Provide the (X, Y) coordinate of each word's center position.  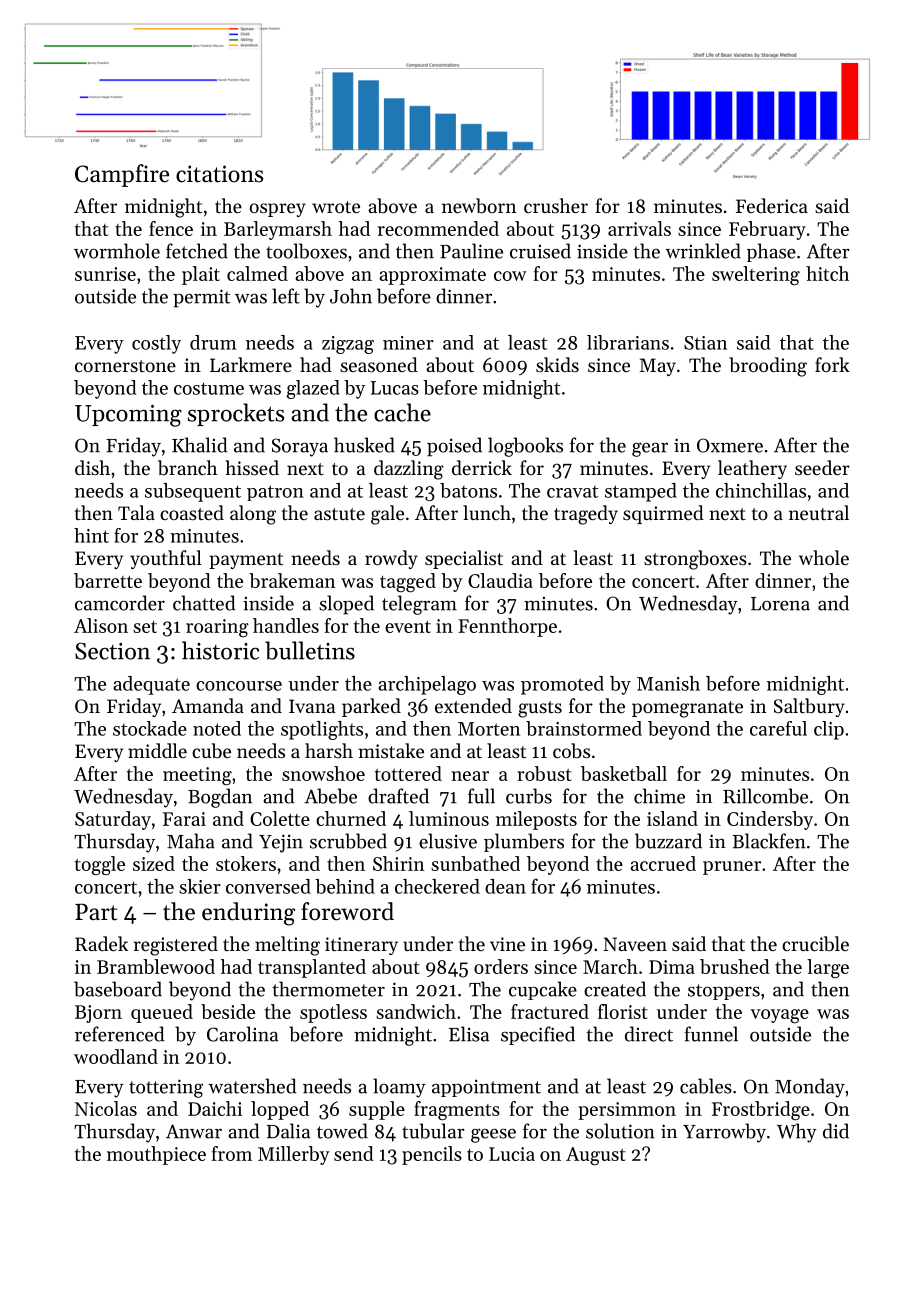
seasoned (379, 364)
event (408, 627)
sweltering (756, 275)
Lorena (780, 604)
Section (112, 651)
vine (507, 944)
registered (176, 946)
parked (371, 707)
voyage (779, 1016)
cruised (540, 251)
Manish (668, 683)
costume (209, 388)
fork (832, 364)
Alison (101, 625)
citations (219, 174)
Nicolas (106, 1108)
